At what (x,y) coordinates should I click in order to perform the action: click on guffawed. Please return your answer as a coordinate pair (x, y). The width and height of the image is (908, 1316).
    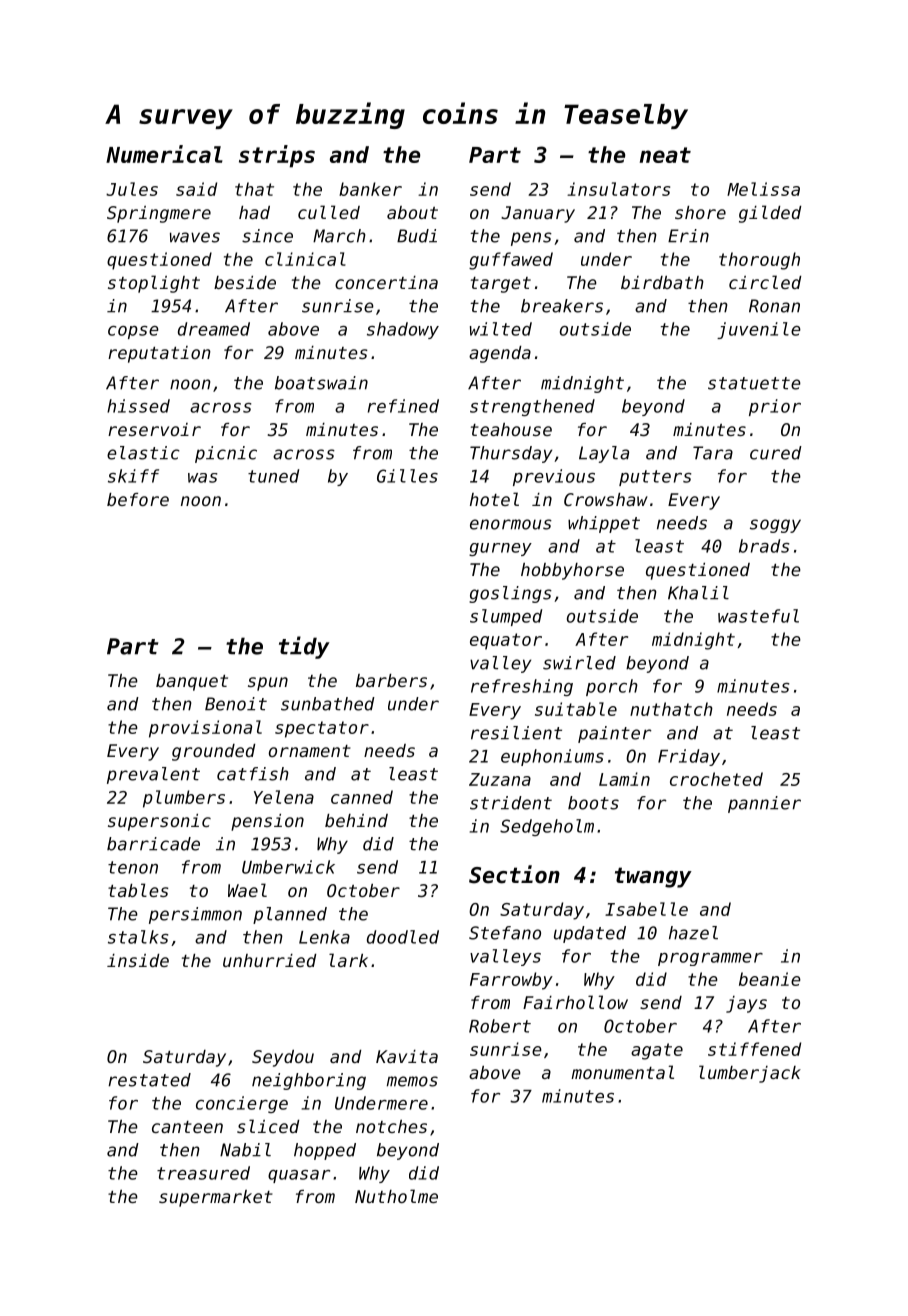
    Looking at the image, I should click on (511, 261).
